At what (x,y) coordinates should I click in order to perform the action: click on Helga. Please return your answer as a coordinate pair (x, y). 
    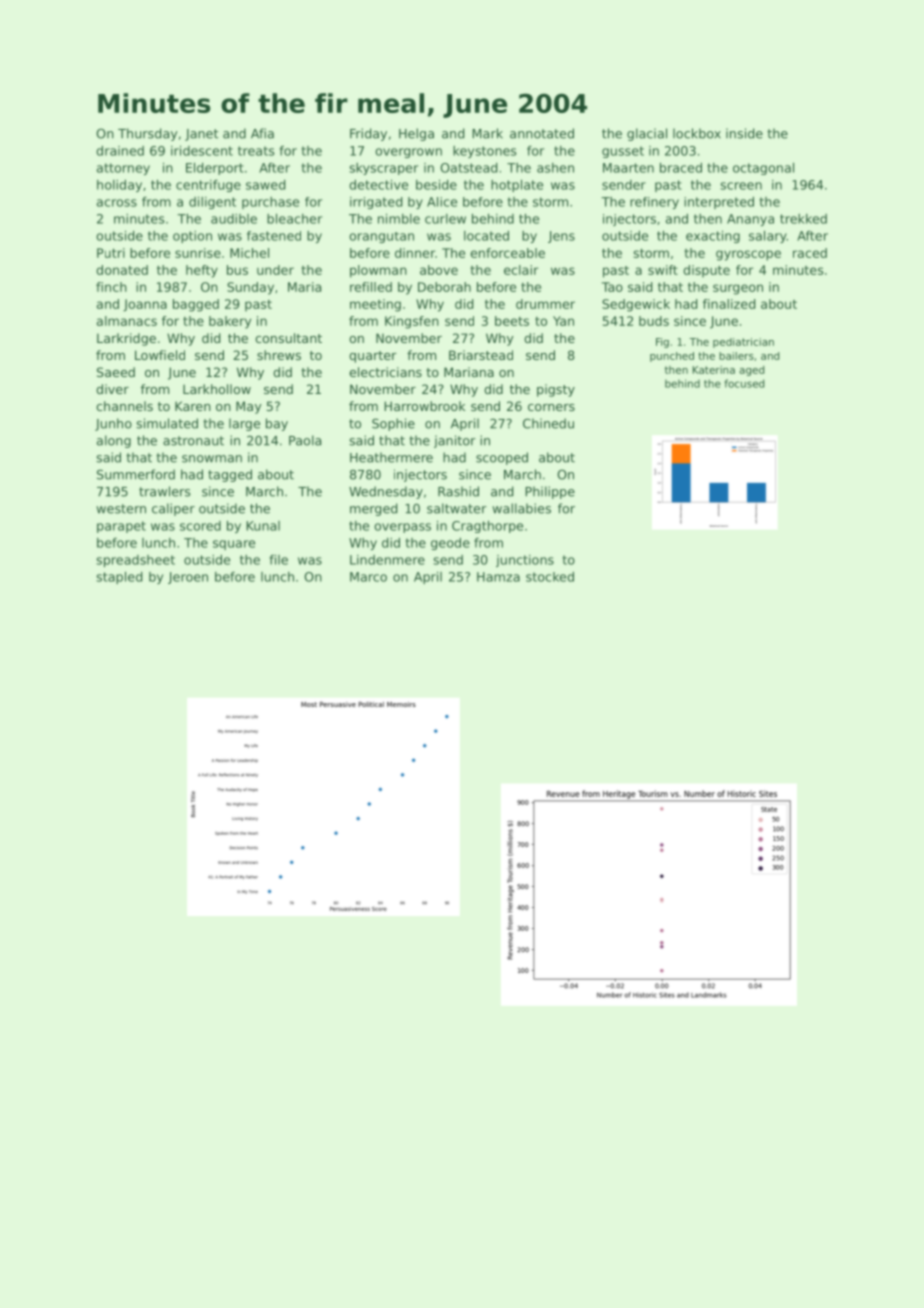
    Looking at the image, I should click on (416, 134).
